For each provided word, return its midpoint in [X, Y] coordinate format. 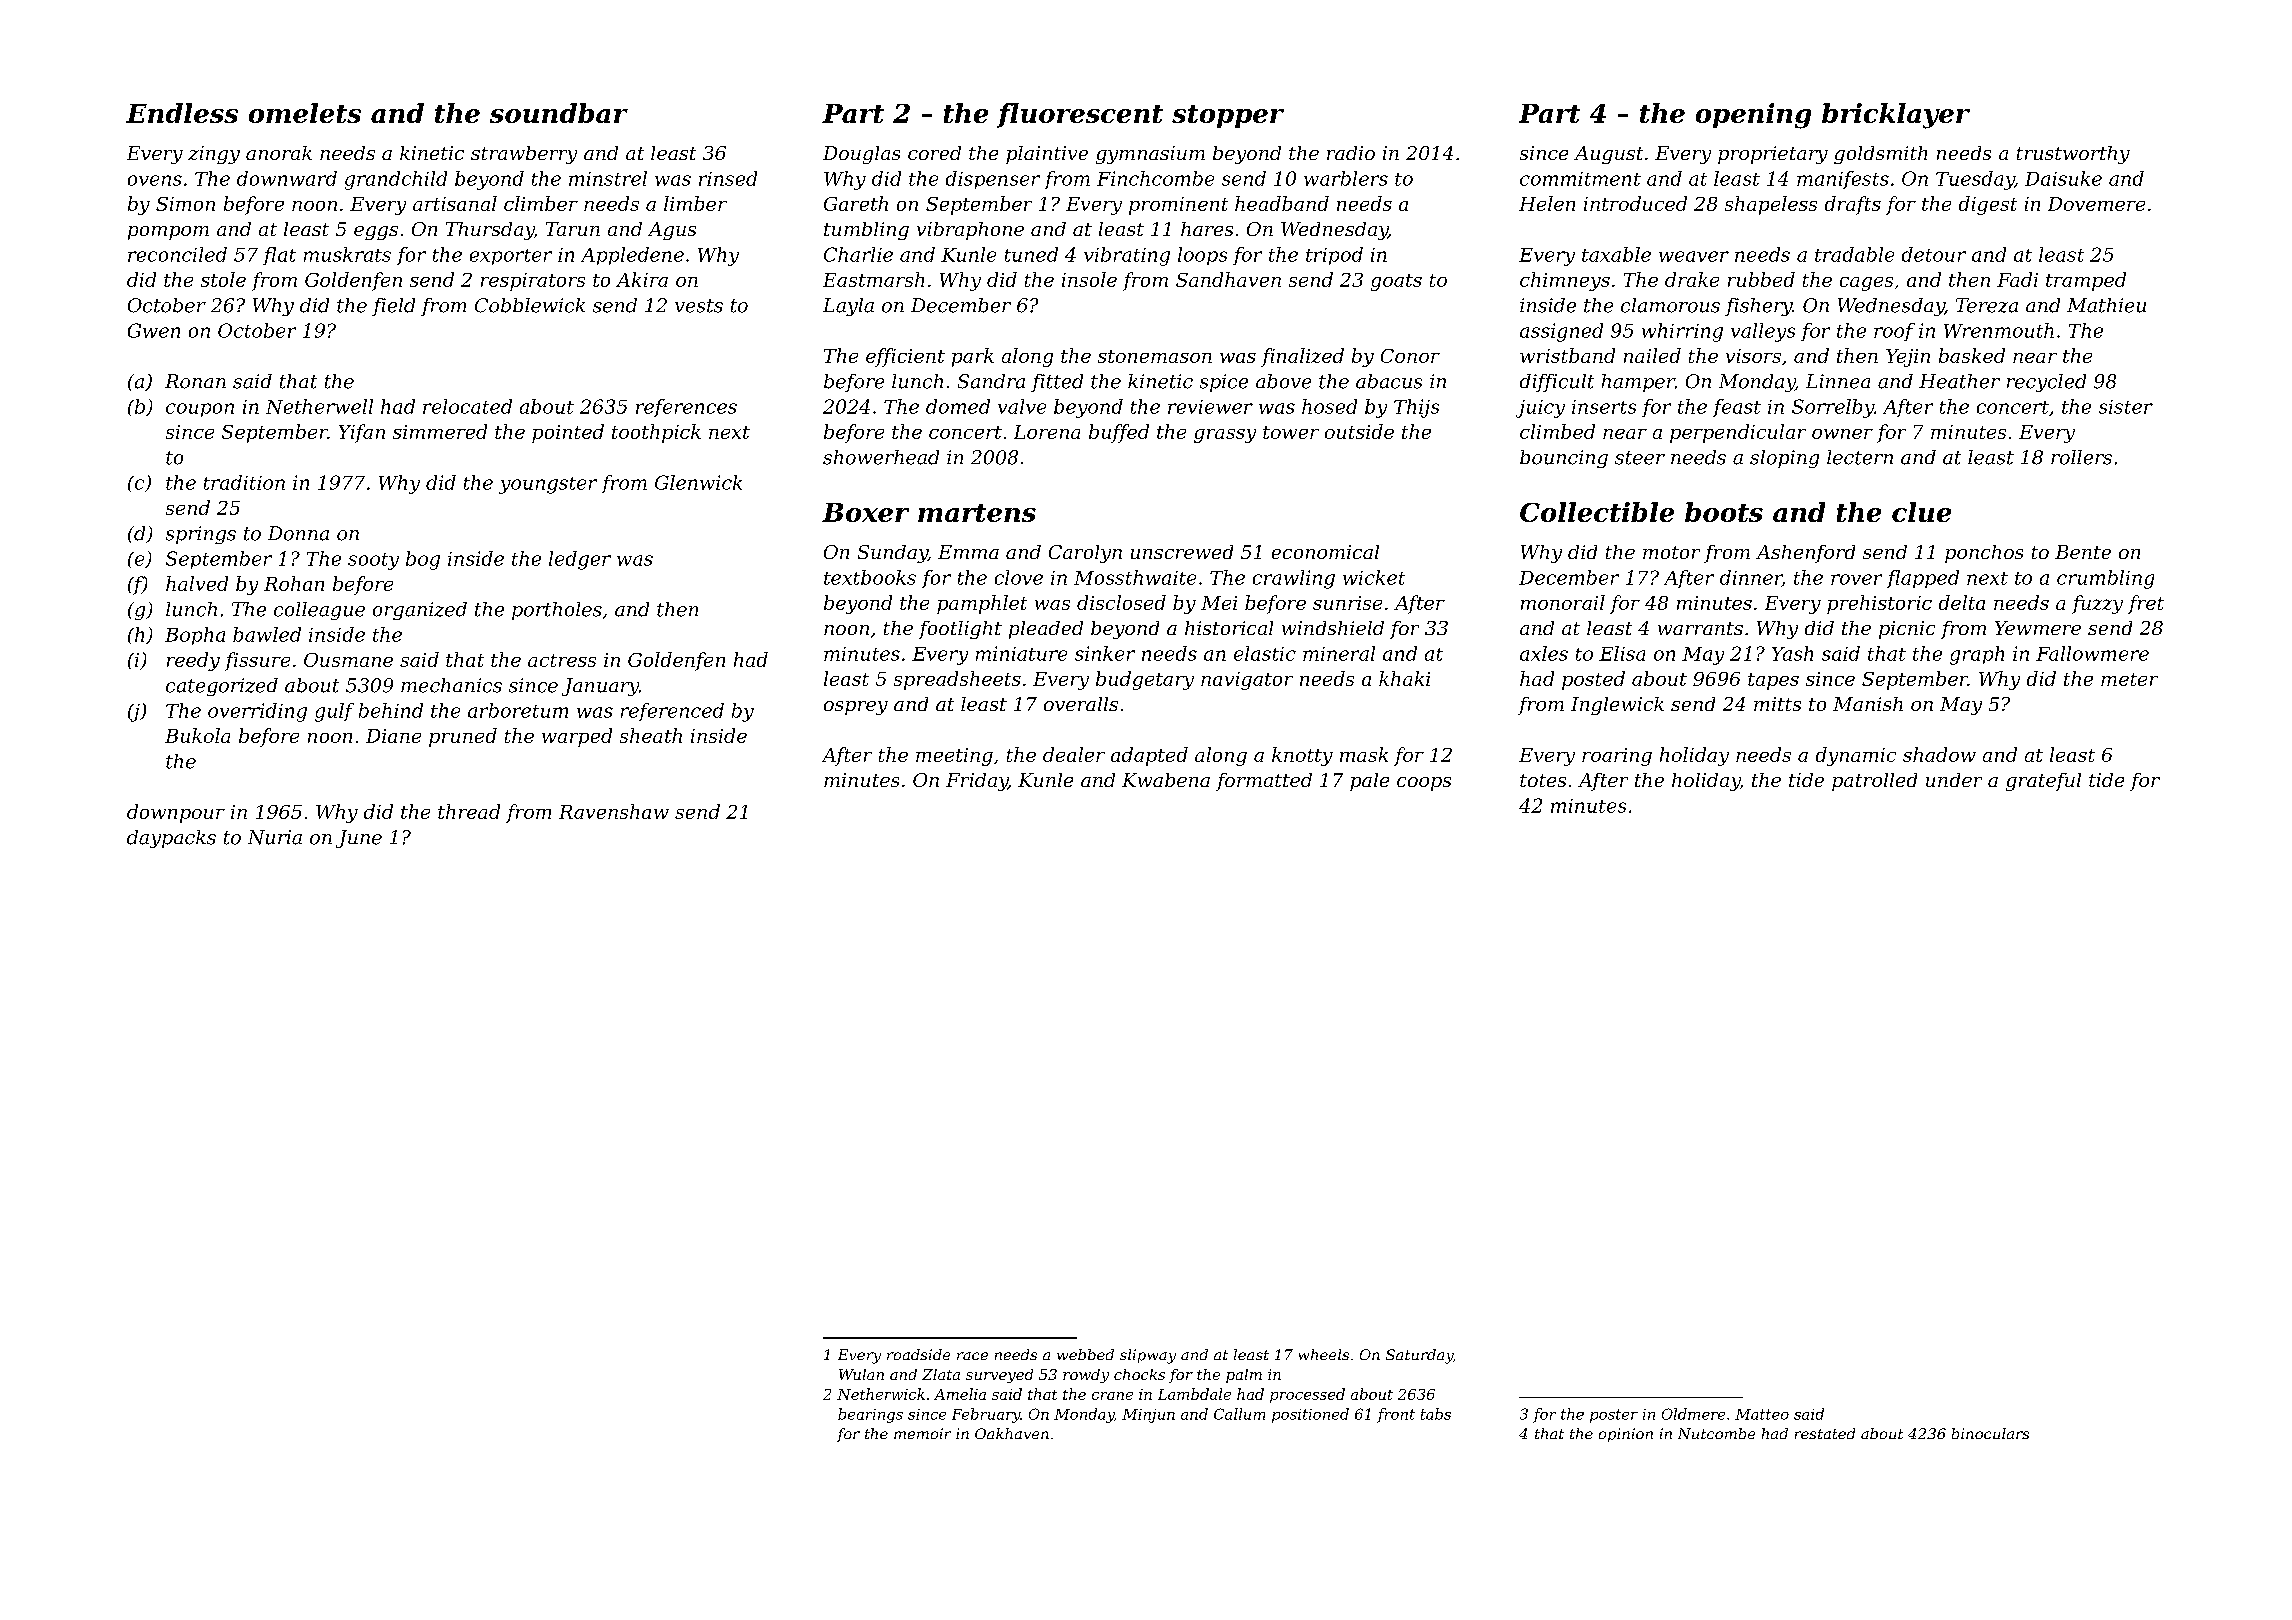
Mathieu [2106, 305]
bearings [870, 1415]
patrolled [1874, 782]
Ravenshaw [614, 811]
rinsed [728, 178]
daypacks [171, 839]
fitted [1057, 383]
